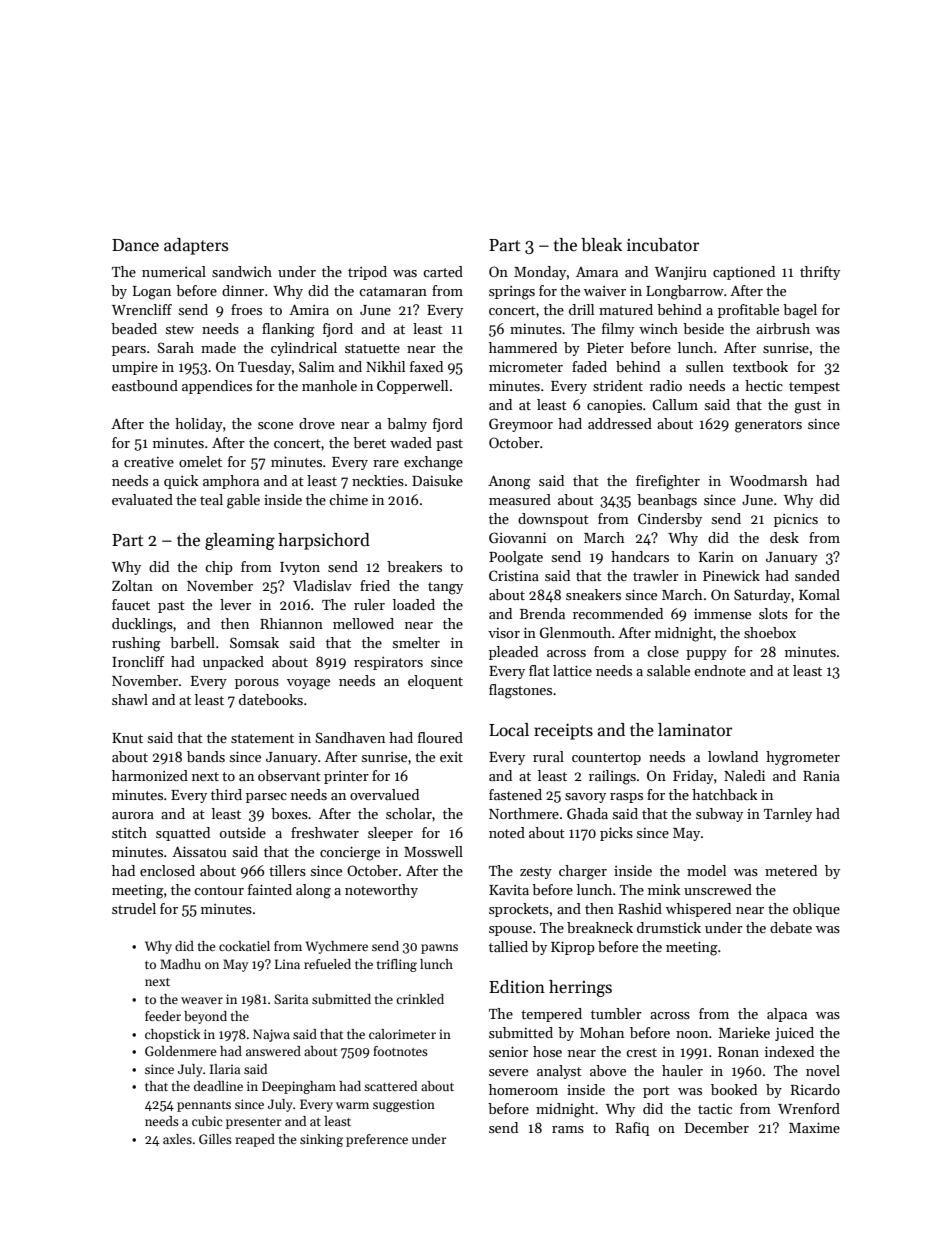 Image resolution: width=952 pixels, height=1233 pixels. I want to click on Madhu, so click(180, 964).
